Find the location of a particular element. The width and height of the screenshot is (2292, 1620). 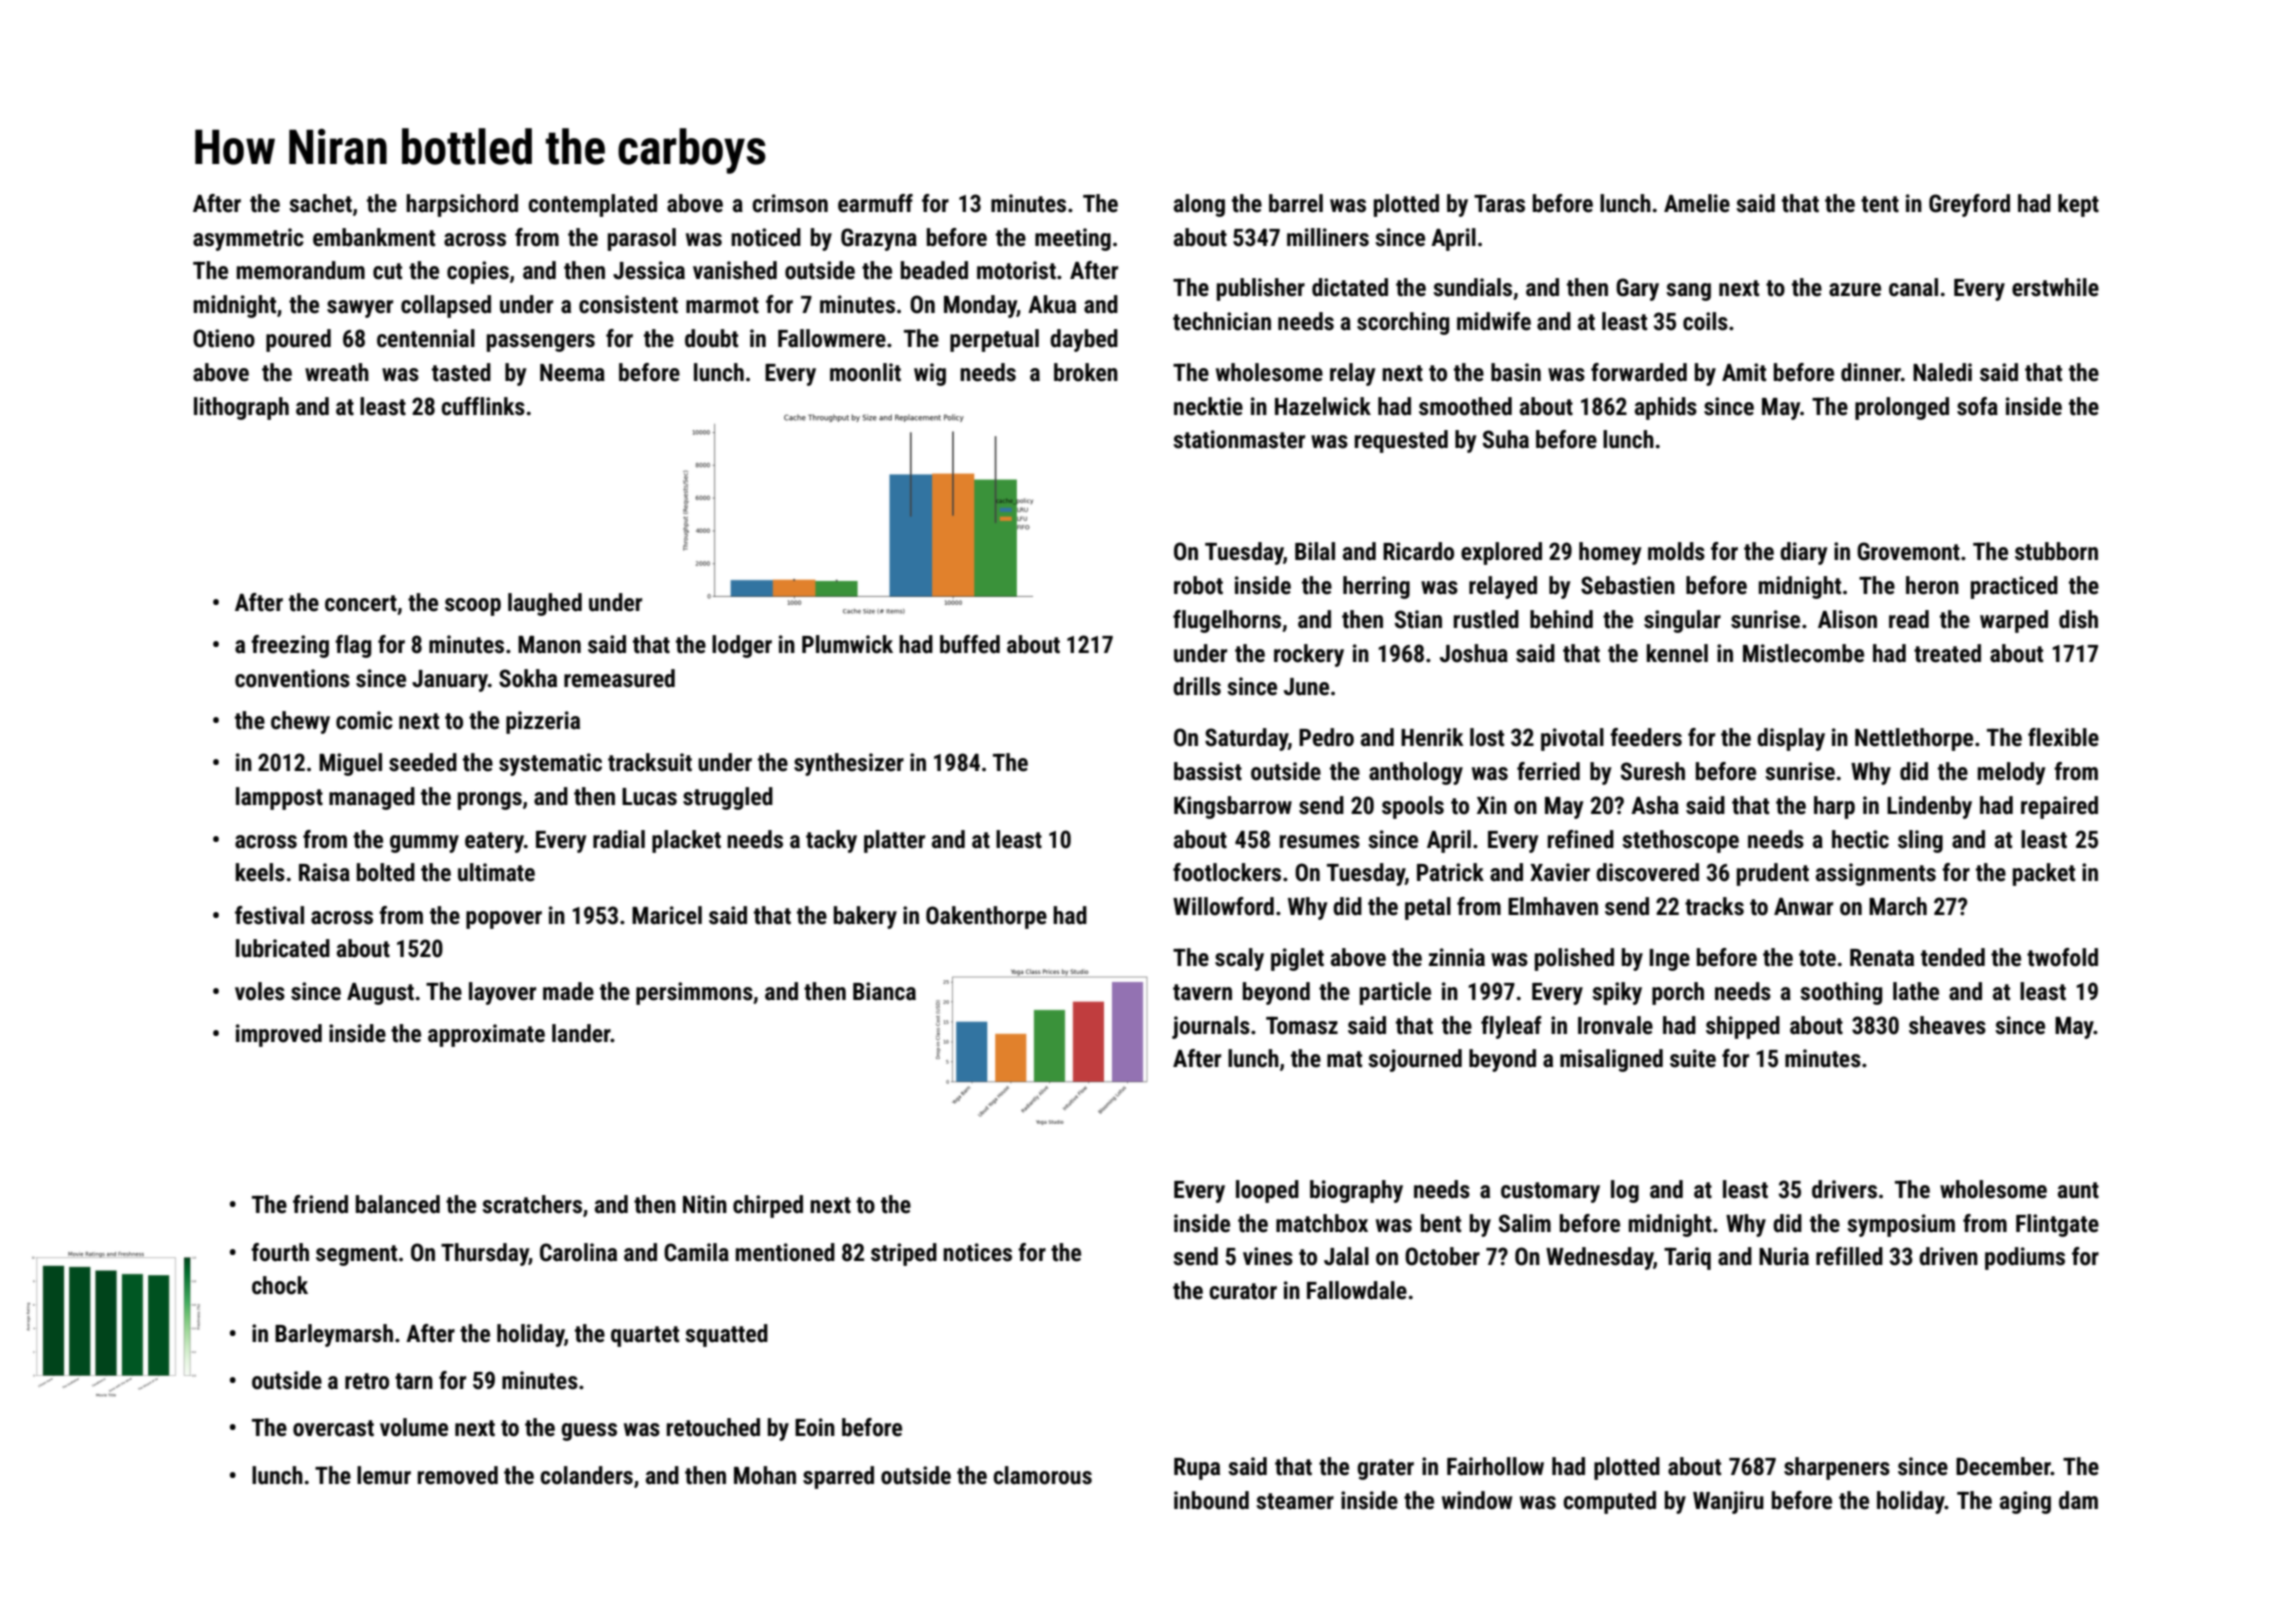

tavern is located at coordinates (1202, 992).
